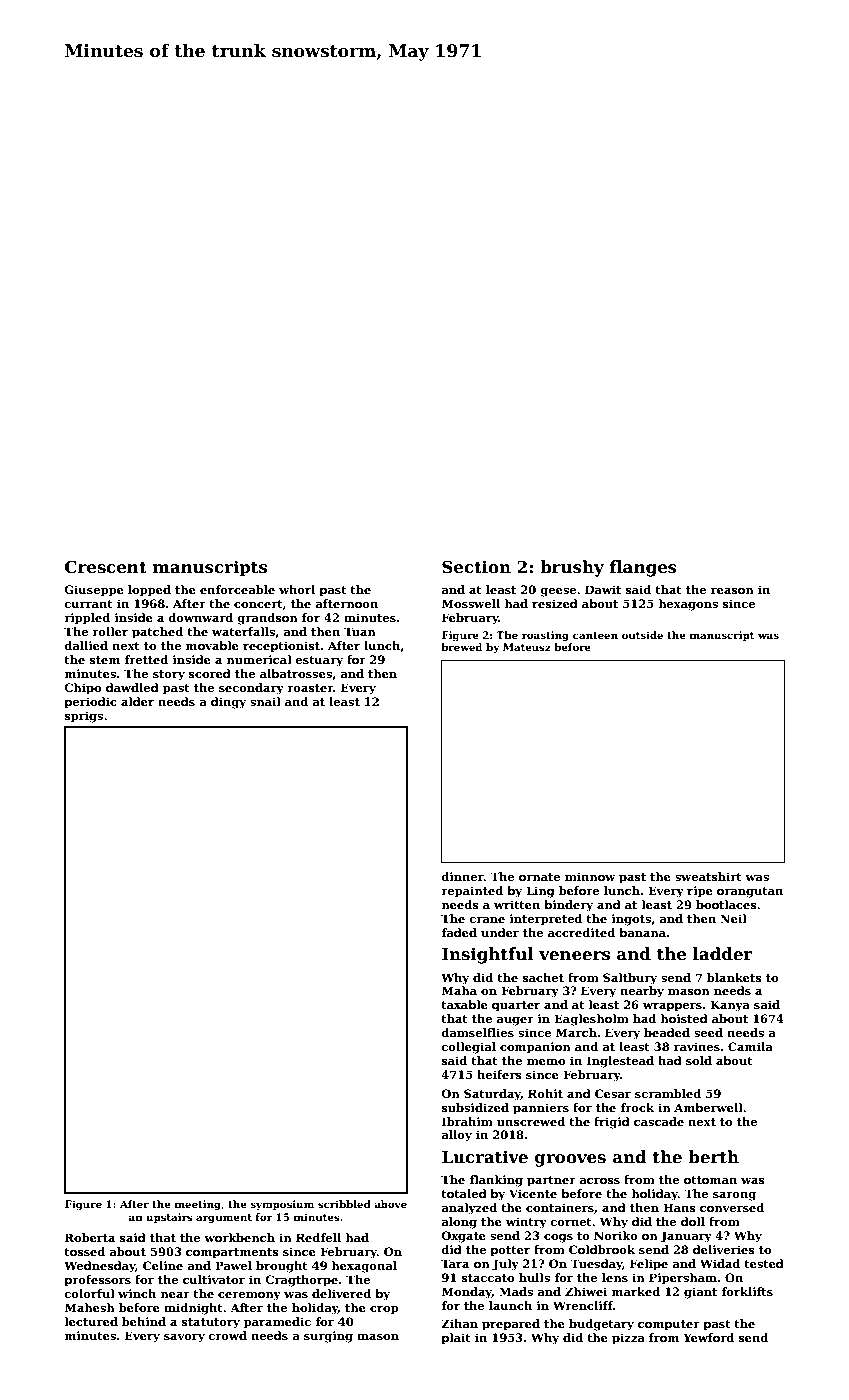 The width and height of the page is (849, 1400). Describe the element at coordinates (535, 1048) in the page. I see `companion` at that location.
